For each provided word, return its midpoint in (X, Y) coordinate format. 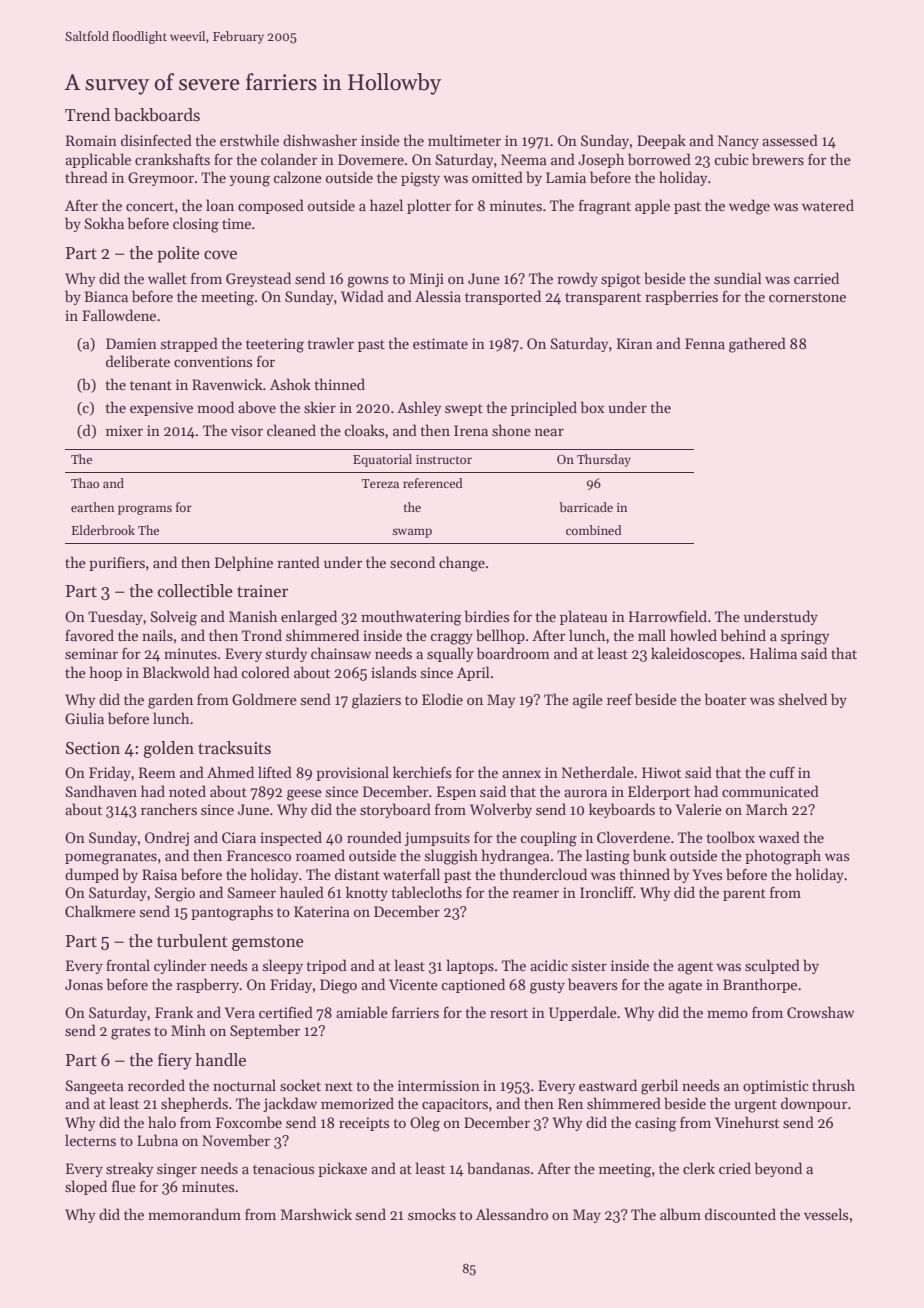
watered (828, 205)
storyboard (395, 810)
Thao (85, 483)
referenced (433, 483)
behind (743, 635)
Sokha (104, 223)
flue (124, 1186)
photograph (783, 857)
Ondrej (167, 838)
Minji (427, 280)
